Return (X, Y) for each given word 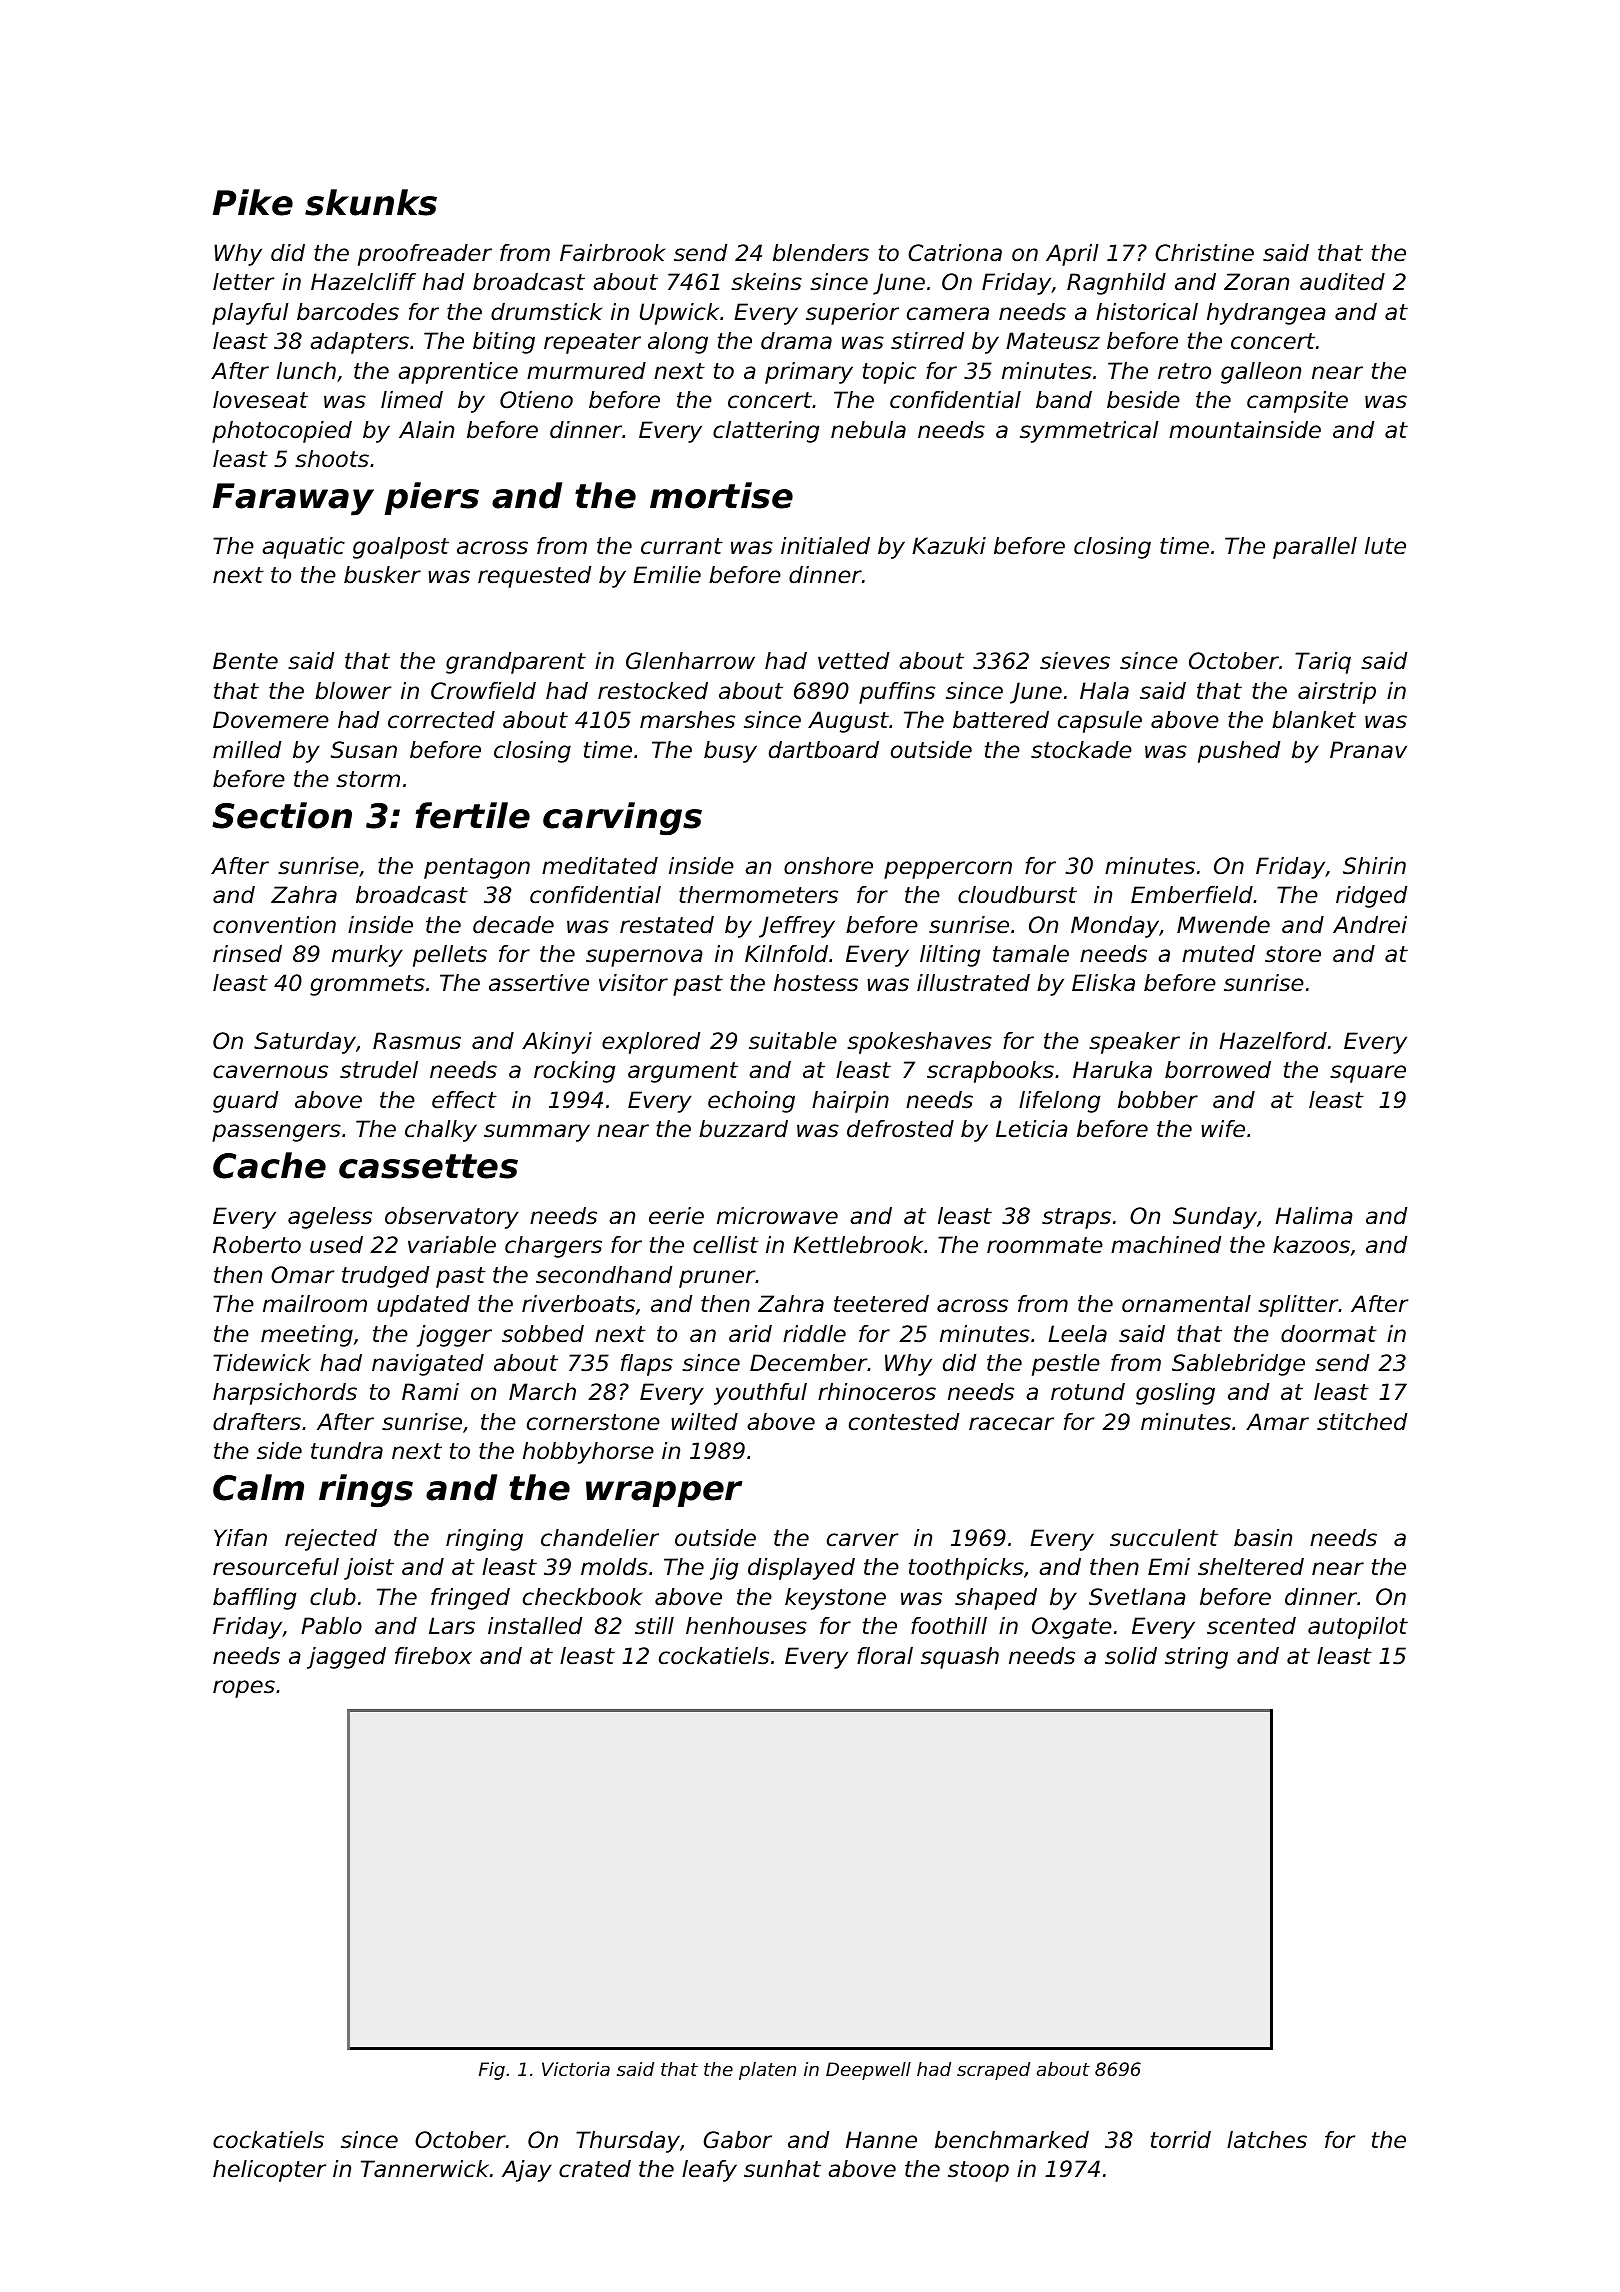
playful (250, 314)
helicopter (269, 2171)
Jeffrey (797, 927)
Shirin (1374, 866)
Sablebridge (1238, 1365)
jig (724, 1569)
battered (1001, 720)
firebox (433, 1656)
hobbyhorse (588, 1453)
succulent (1164, 1538)
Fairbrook (612, 253)
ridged (1371, 897)
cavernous (270, 1072)
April (1072, 255)
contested (904, 1422)
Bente (245, 661)
